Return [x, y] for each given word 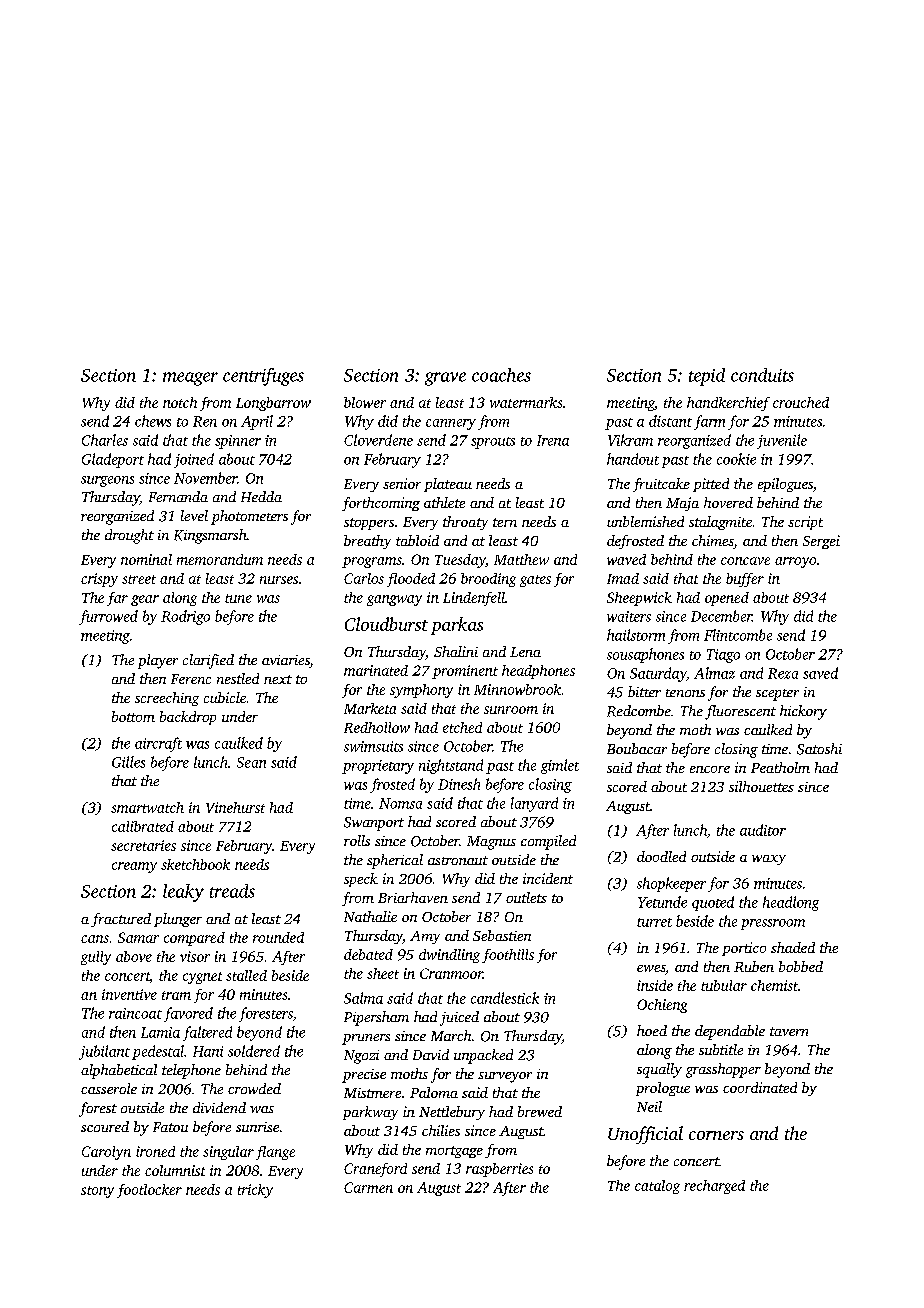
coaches [501, 375]
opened [727, 599]
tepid [707, 377]
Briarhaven [413, 897]
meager [190, 379]
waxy [769, 860]
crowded [254, 1088]
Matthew [521, 559]
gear [145, 600]
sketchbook [195, 864]
